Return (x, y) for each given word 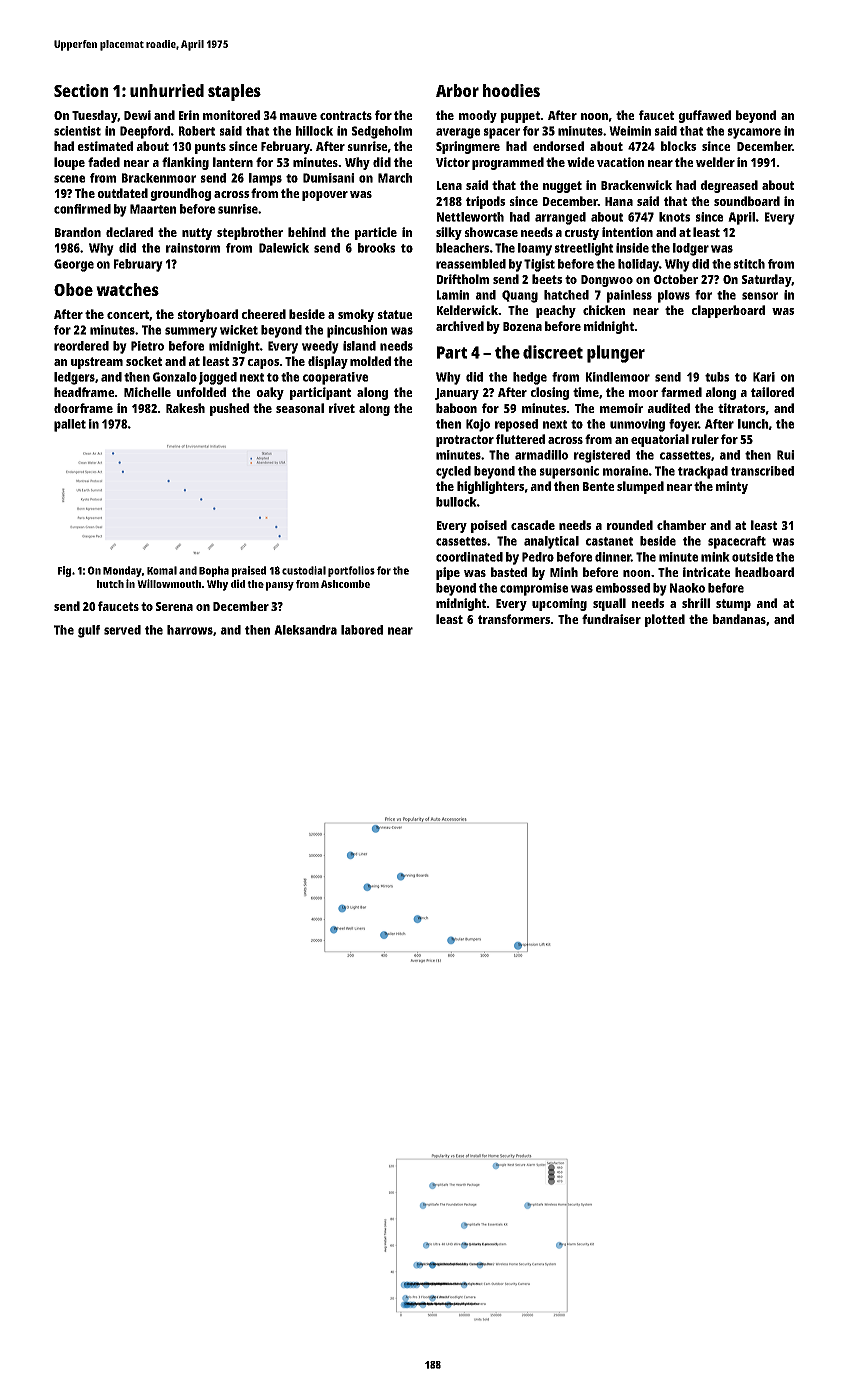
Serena (174, 606)
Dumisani (328, 178)
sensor (760, 296)
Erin (189, 115)
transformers (514, 619)
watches (127, 289)
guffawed (705, 116)
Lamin (453, 295)
